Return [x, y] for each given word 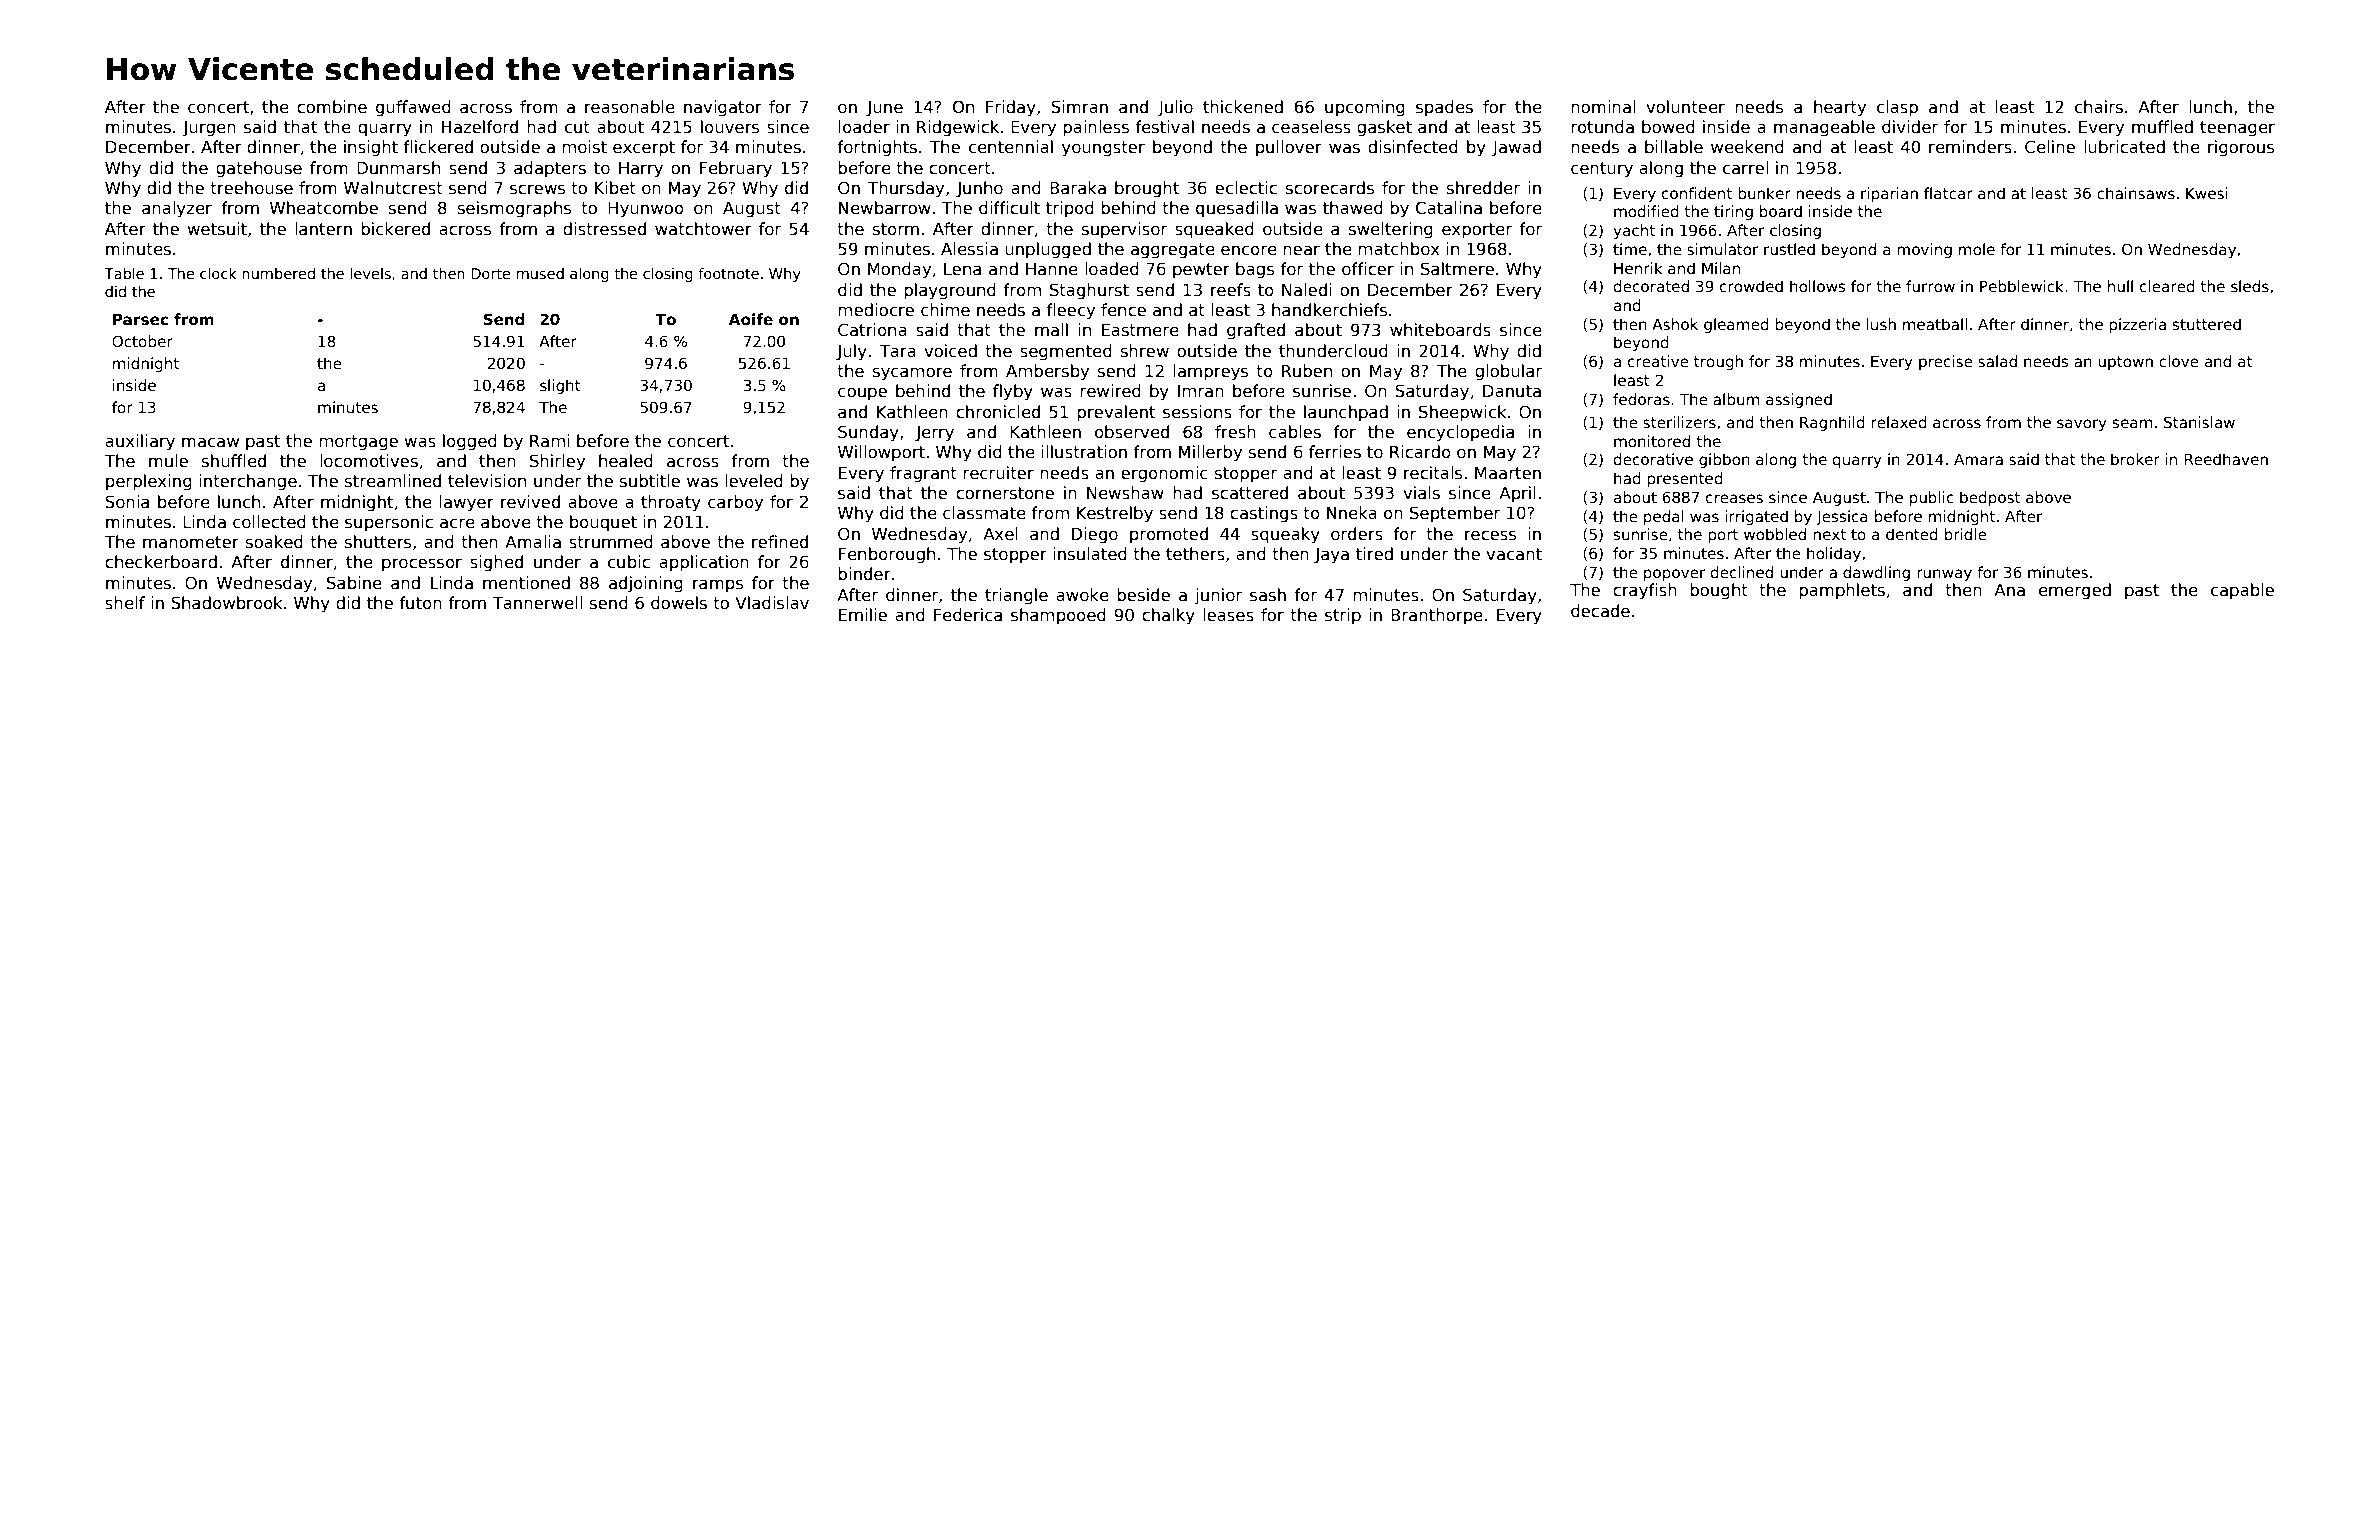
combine [332, 107]
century [1602, 170]
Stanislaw [2199, 422]
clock [218, 273]
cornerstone [1005, 493]
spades [1444, 108]
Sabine [354, 583]
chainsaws [2136, 193]
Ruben [1307, 371]
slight [560, 386]
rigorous [2241, 148]
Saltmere [1457, 269]
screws [537, 189]
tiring [1733, 212]
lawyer [467, 503]
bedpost [1990, 498]
